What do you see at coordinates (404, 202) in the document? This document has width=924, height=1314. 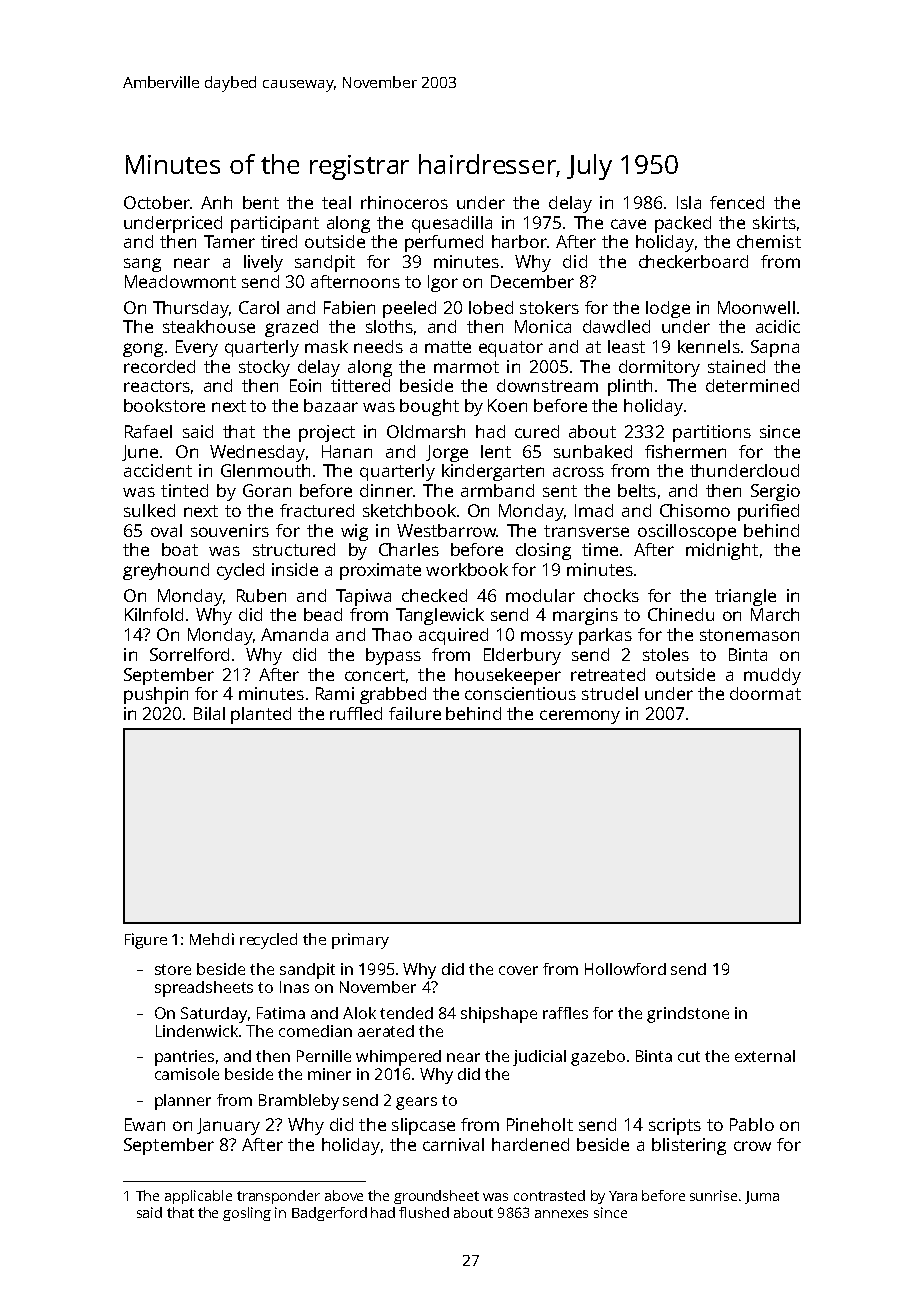 I see `rhinoceros` at bounding box center [404, 202].
